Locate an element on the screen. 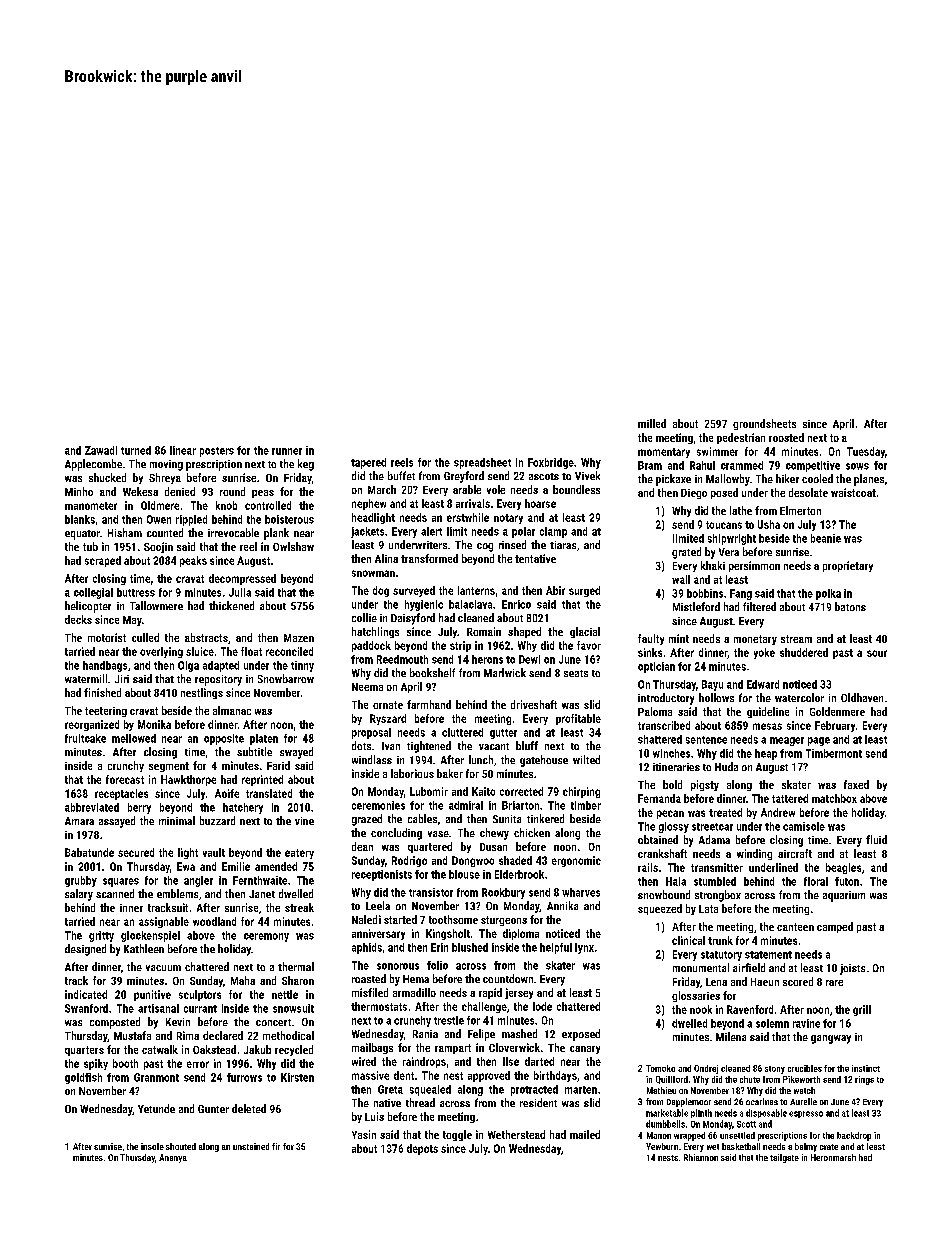  Swanford is located at coordinates (86, 1008).
